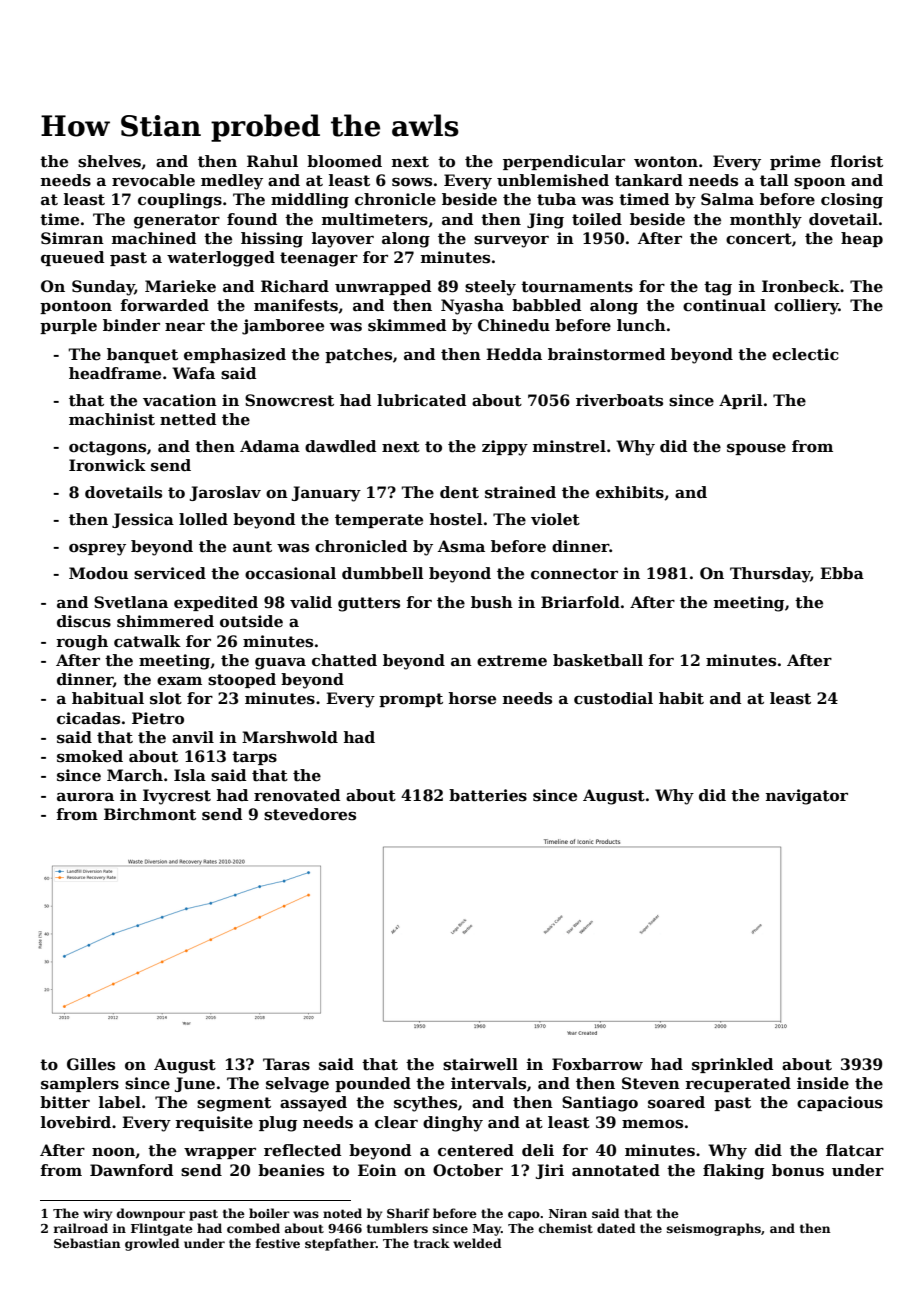  I want to click on Rahul, so click(272, 161).
